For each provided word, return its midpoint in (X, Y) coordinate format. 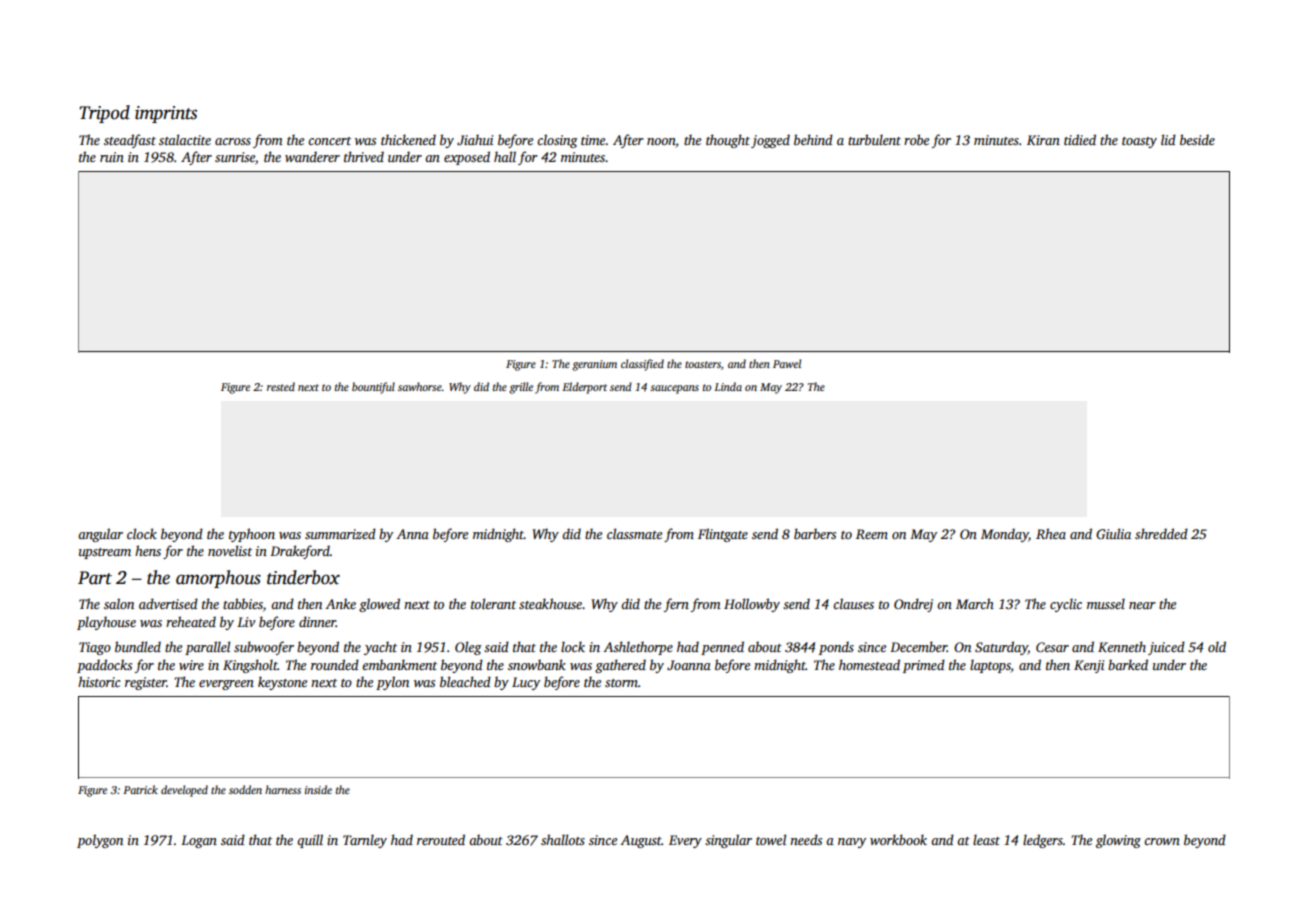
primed (924, 666)
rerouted (441, 839)
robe (916, 139)
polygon (100, 841)
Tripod (104, 114)
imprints (166, 114)
